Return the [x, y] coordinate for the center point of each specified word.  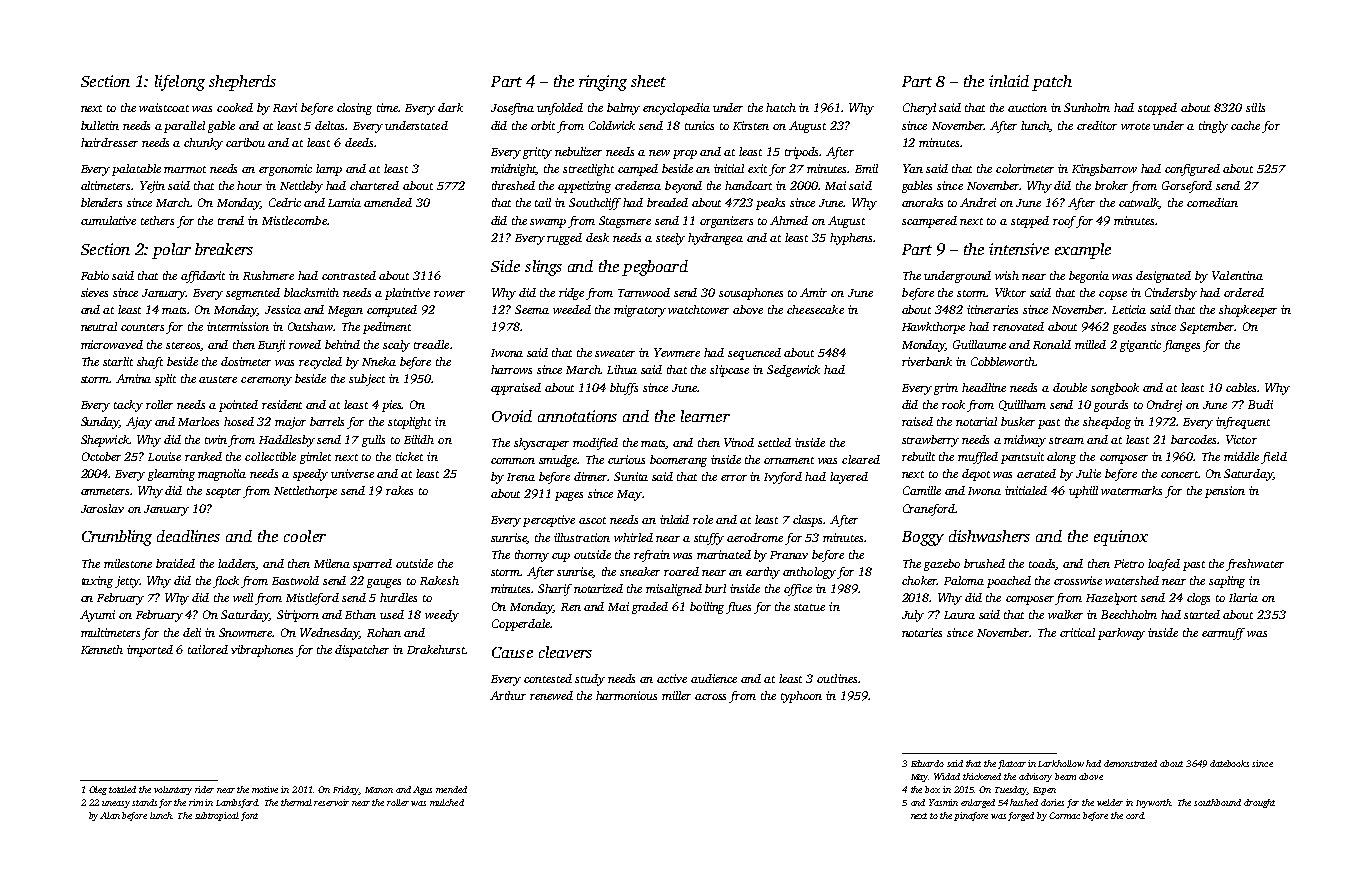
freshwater [1255, 565]
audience [714, 678]
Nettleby [301, 187]
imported [150, 651]
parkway [1121, 634]
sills [1255, 107]
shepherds [242, 83]
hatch [781, 107]
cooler [305, 536]
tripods [802, 153]
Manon [379, 790]
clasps [808, 521]
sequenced [754, 354]
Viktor [1010, 292]
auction [1027, 107]
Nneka [379, 361]
